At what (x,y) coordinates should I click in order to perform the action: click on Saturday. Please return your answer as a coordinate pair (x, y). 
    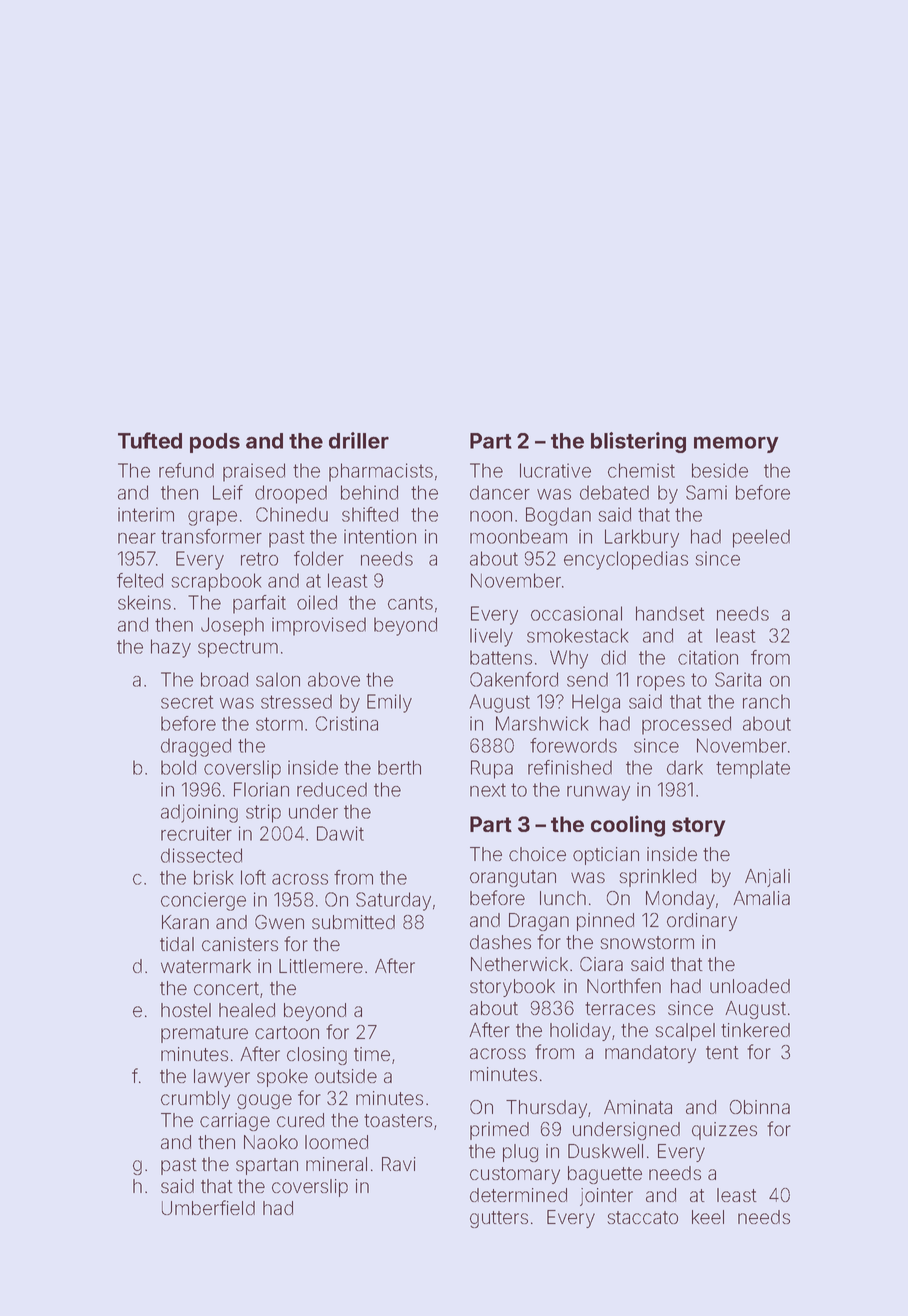
    Looking at the image, I should click on (393, 901).
